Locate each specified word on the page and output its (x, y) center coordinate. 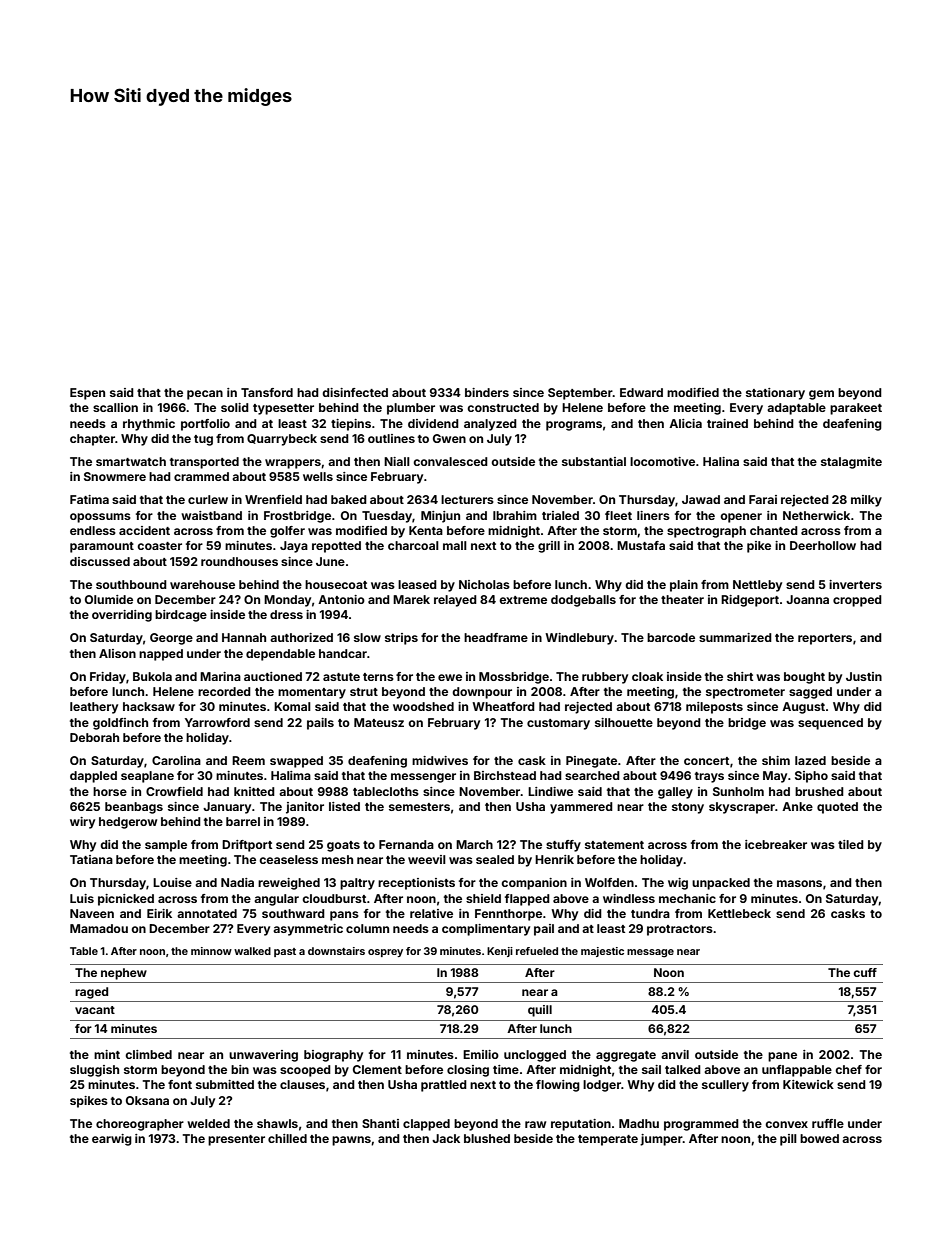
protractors (680, 930)
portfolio (205, 425)
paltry (357, 884)
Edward (641, 392)
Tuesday (387, 517)
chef (848, 1069)
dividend (433, 423)
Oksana (147, 1100)
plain (684, 586)
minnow (211, 951)
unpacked (721, 884)
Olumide (109, 599)
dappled (93, 777)
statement (614, 845)
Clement (377, 1069)
